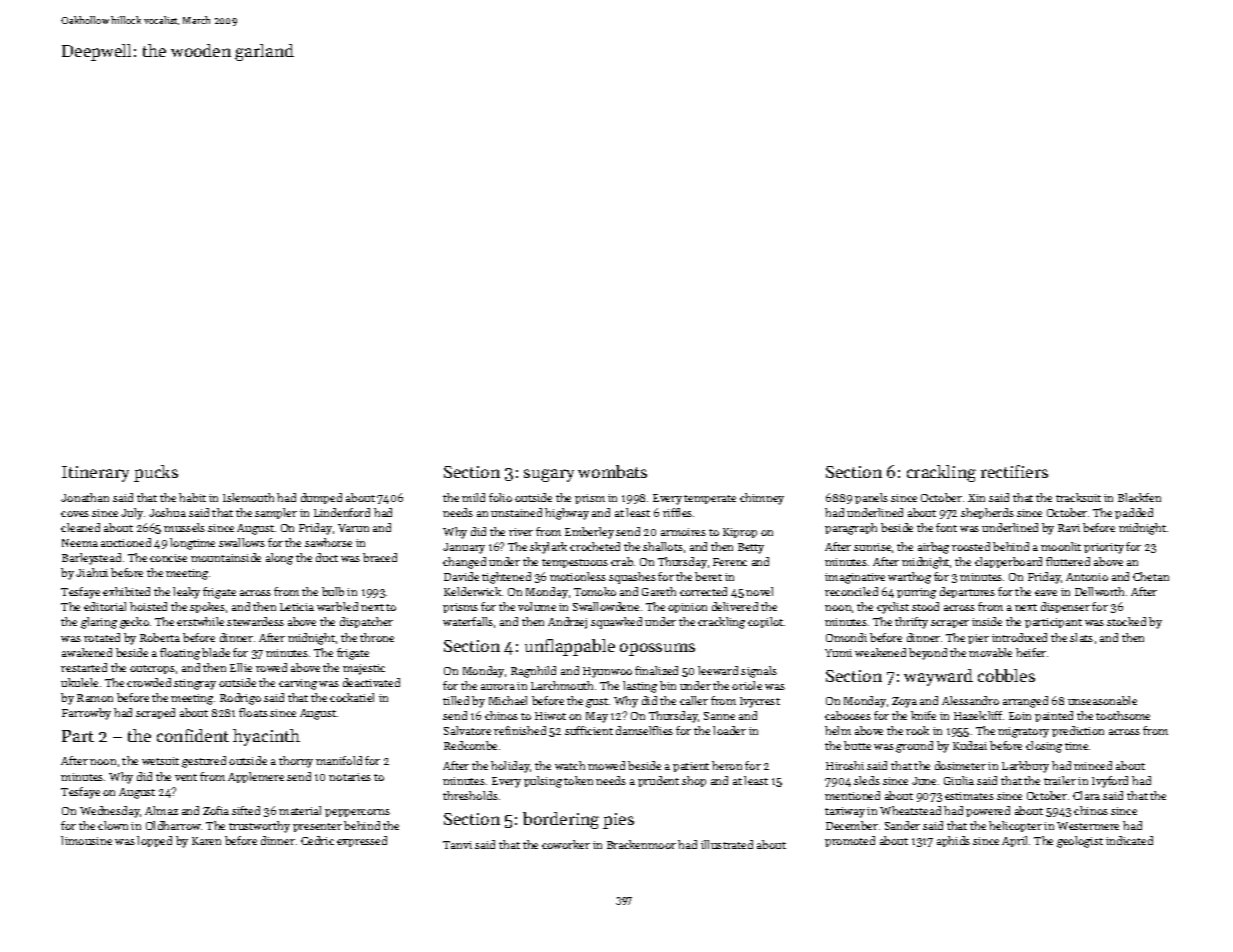 This image has height=952, width=1233. Describe the element at coordinates (468, 621) in the image. I see `waterfalls` at that location.
